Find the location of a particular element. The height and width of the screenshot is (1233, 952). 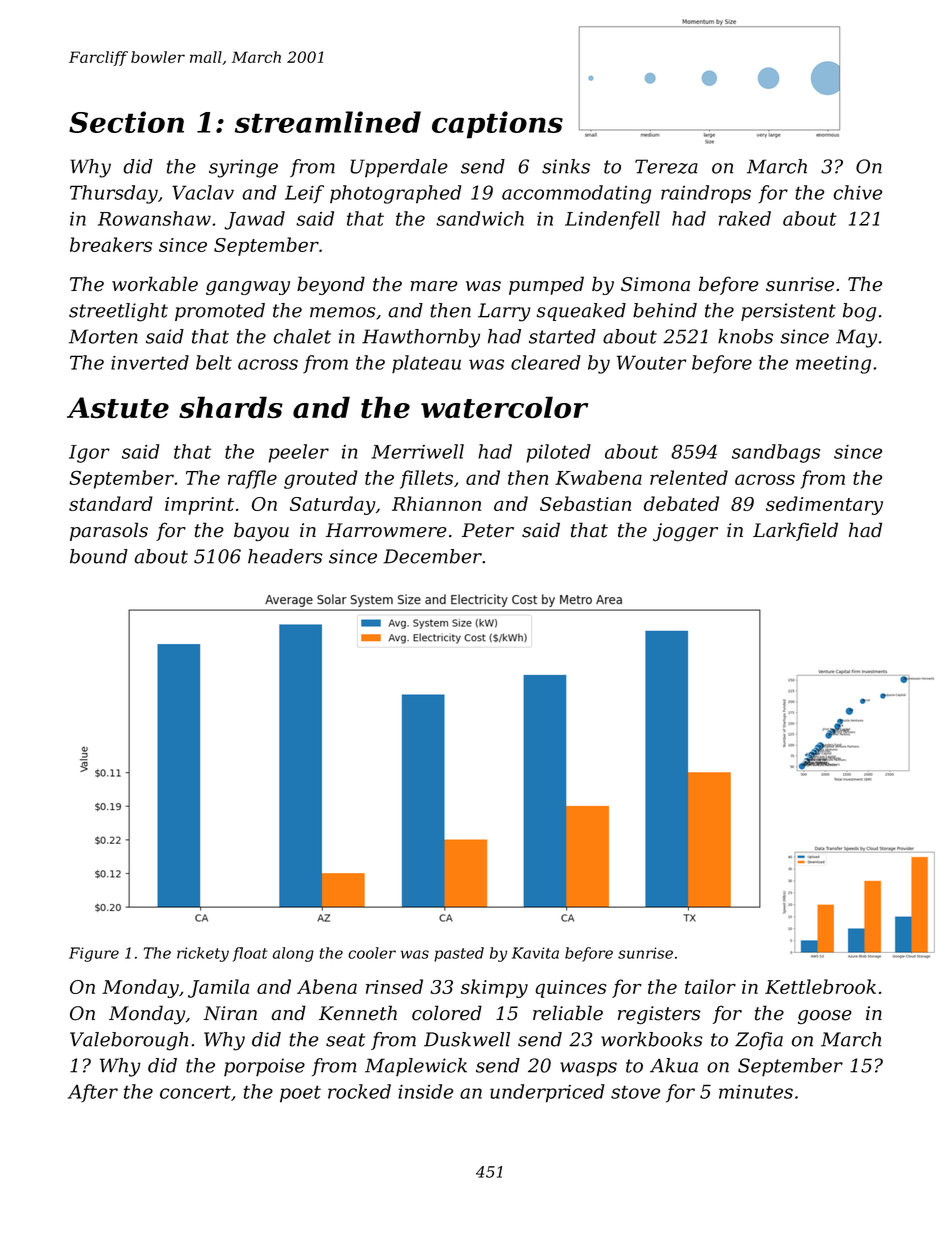

bog is located at coordinates (859, 312).
